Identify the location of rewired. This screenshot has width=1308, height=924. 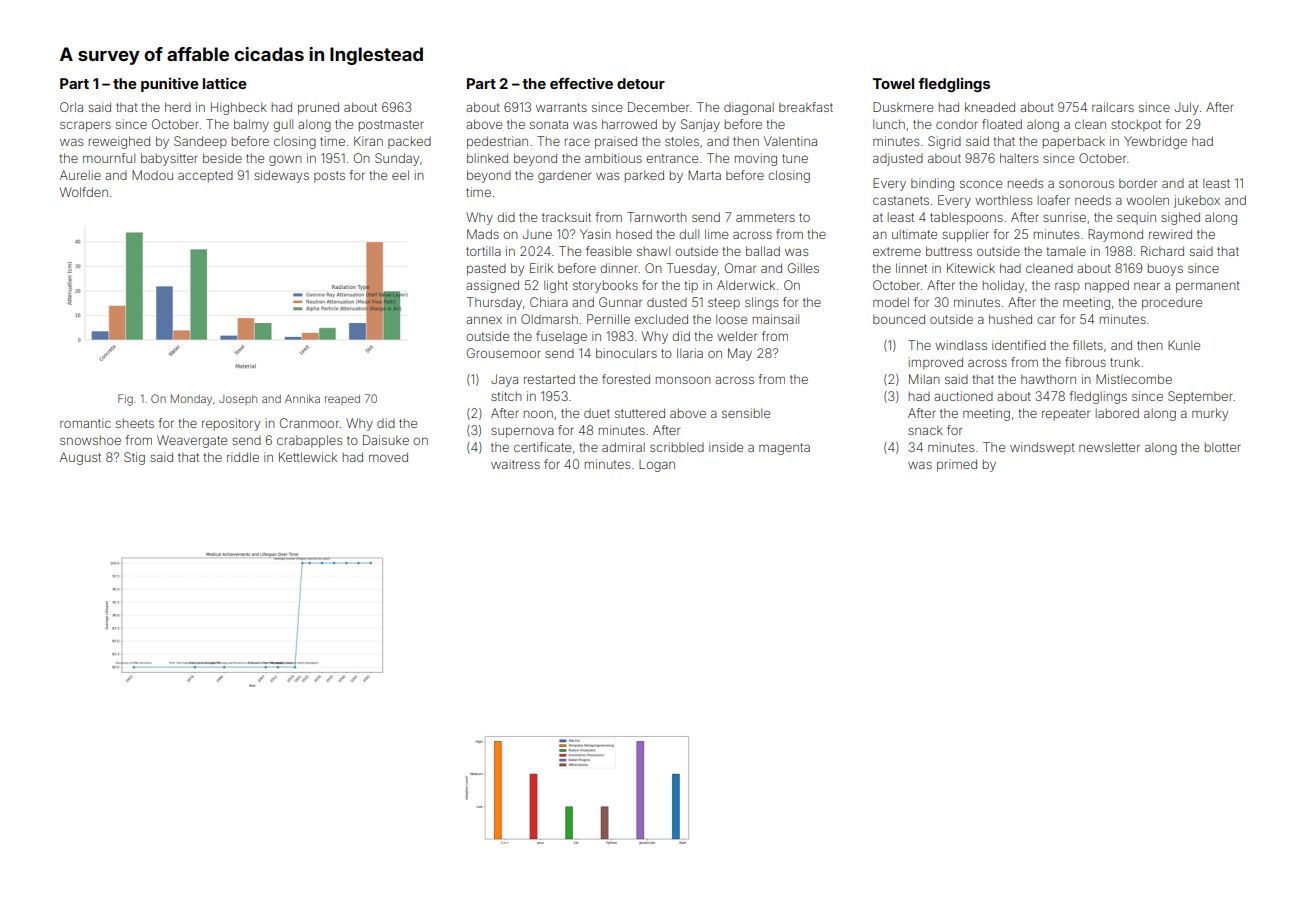
(1170, 234).
